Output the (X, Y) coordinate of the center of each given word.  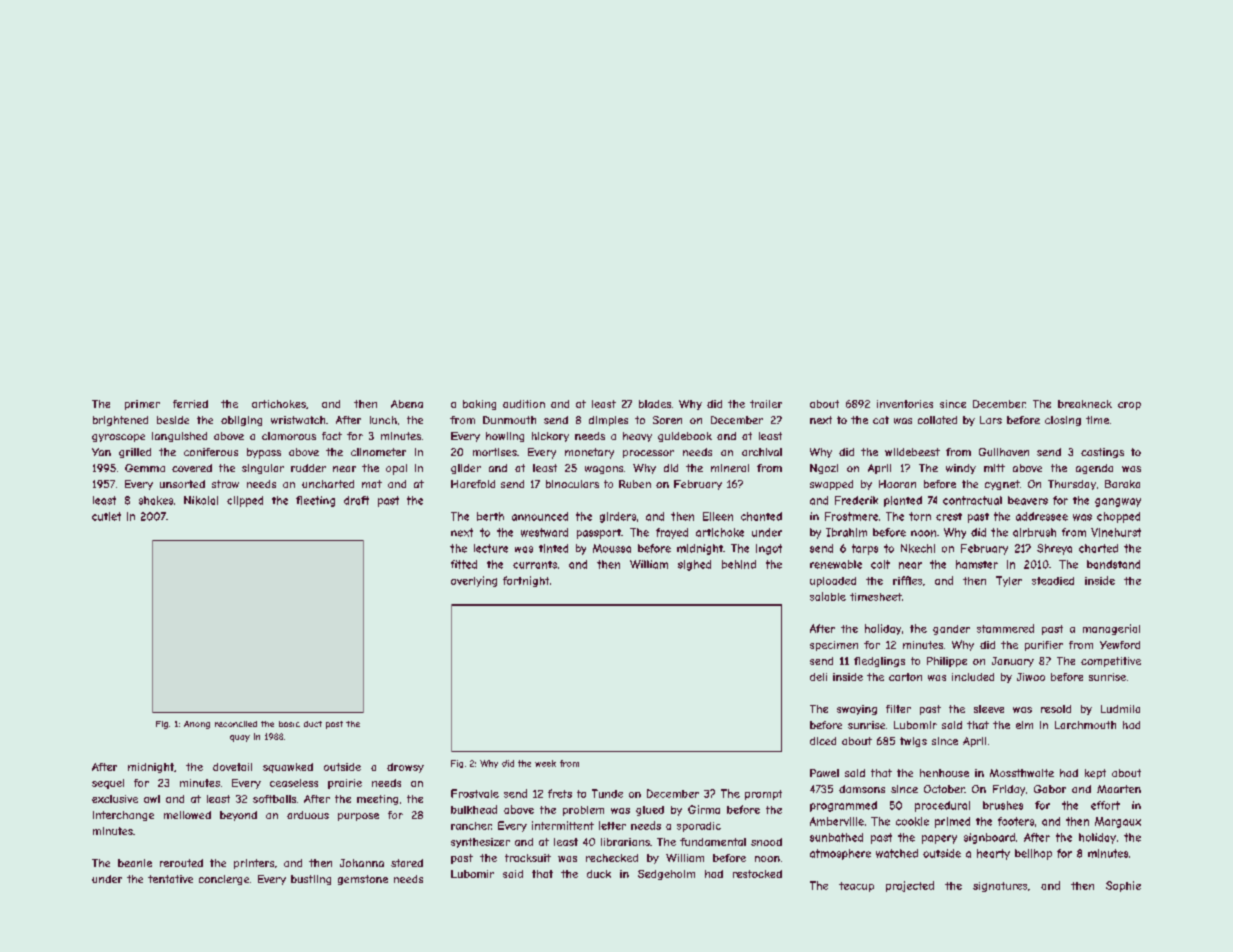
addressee (1042, 516)
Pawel (824, 773)
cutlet (106, 516)
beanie (135, 863)
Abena (407, 404)
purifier (1044, 646)
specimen (834, 646)
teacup (856, 887)
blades (655, 404)
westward (544, 532)
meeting (377, 800)
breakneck (1085, 404)
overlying (474, 581)
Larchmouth (1085, 725)
